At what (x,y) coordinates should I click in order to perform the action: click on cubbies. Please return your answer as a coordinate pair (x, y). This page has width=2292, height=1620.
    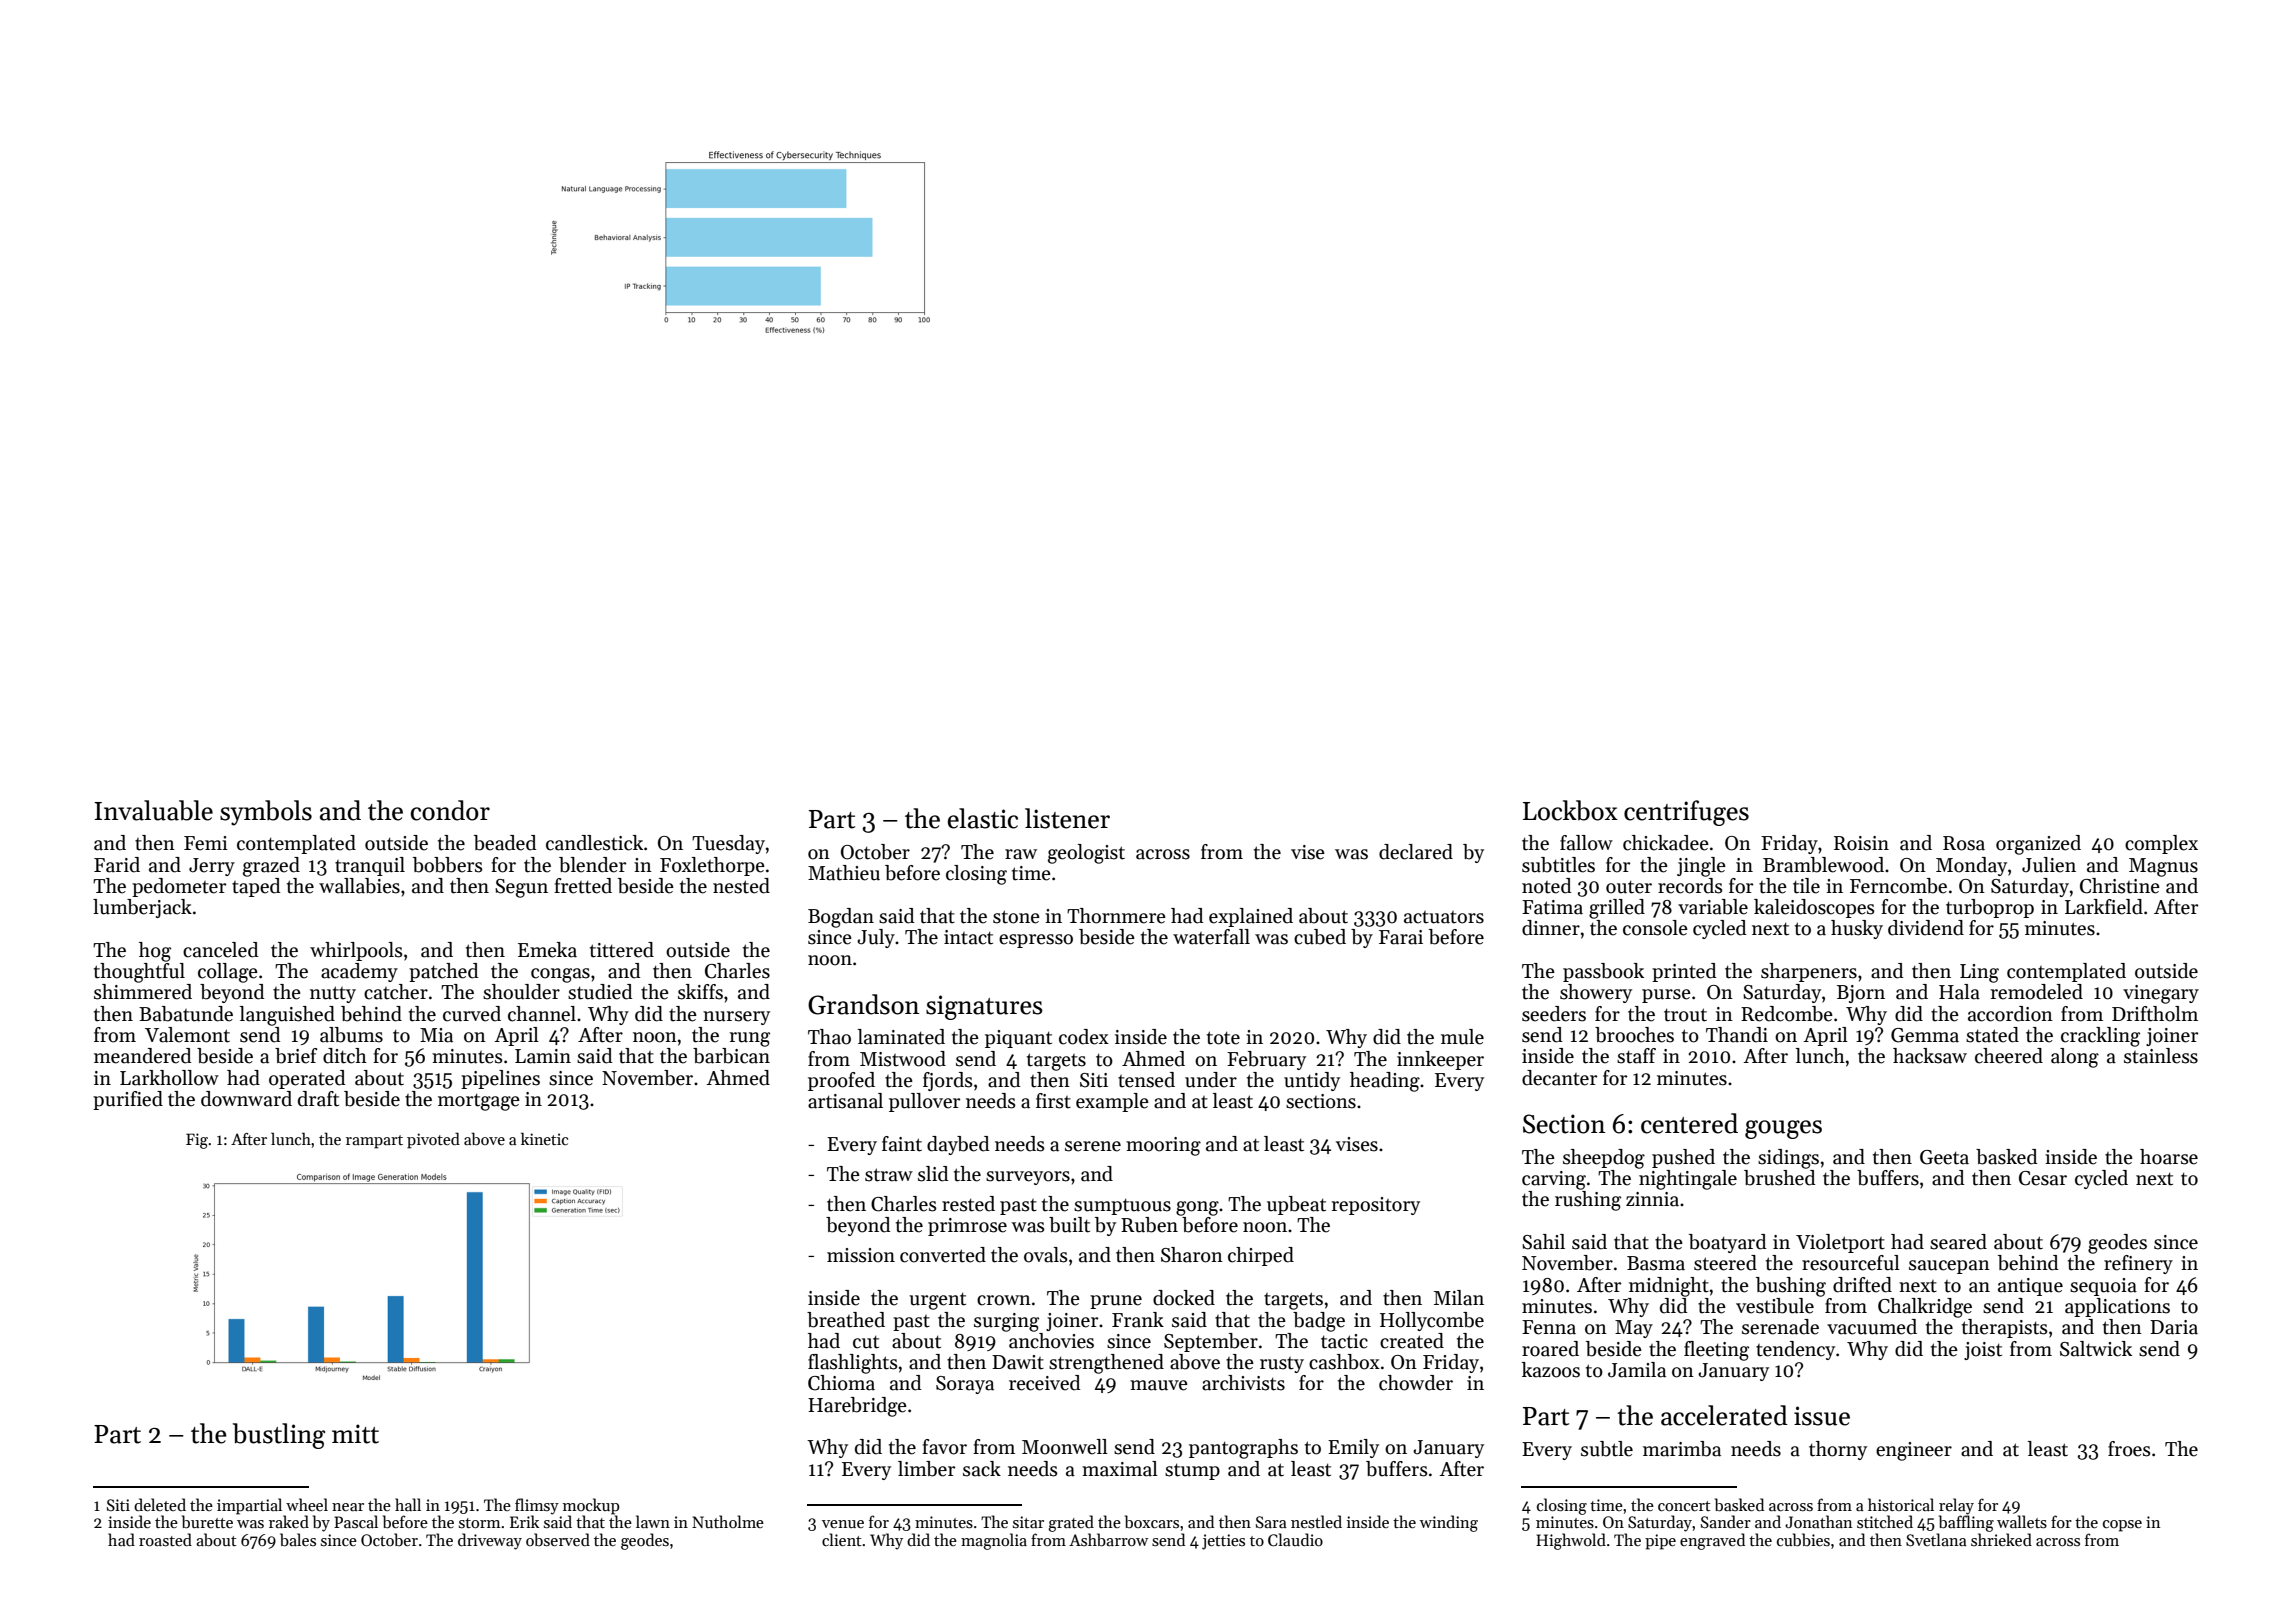
    Looking at the image, I should click on (1803, 1540).
